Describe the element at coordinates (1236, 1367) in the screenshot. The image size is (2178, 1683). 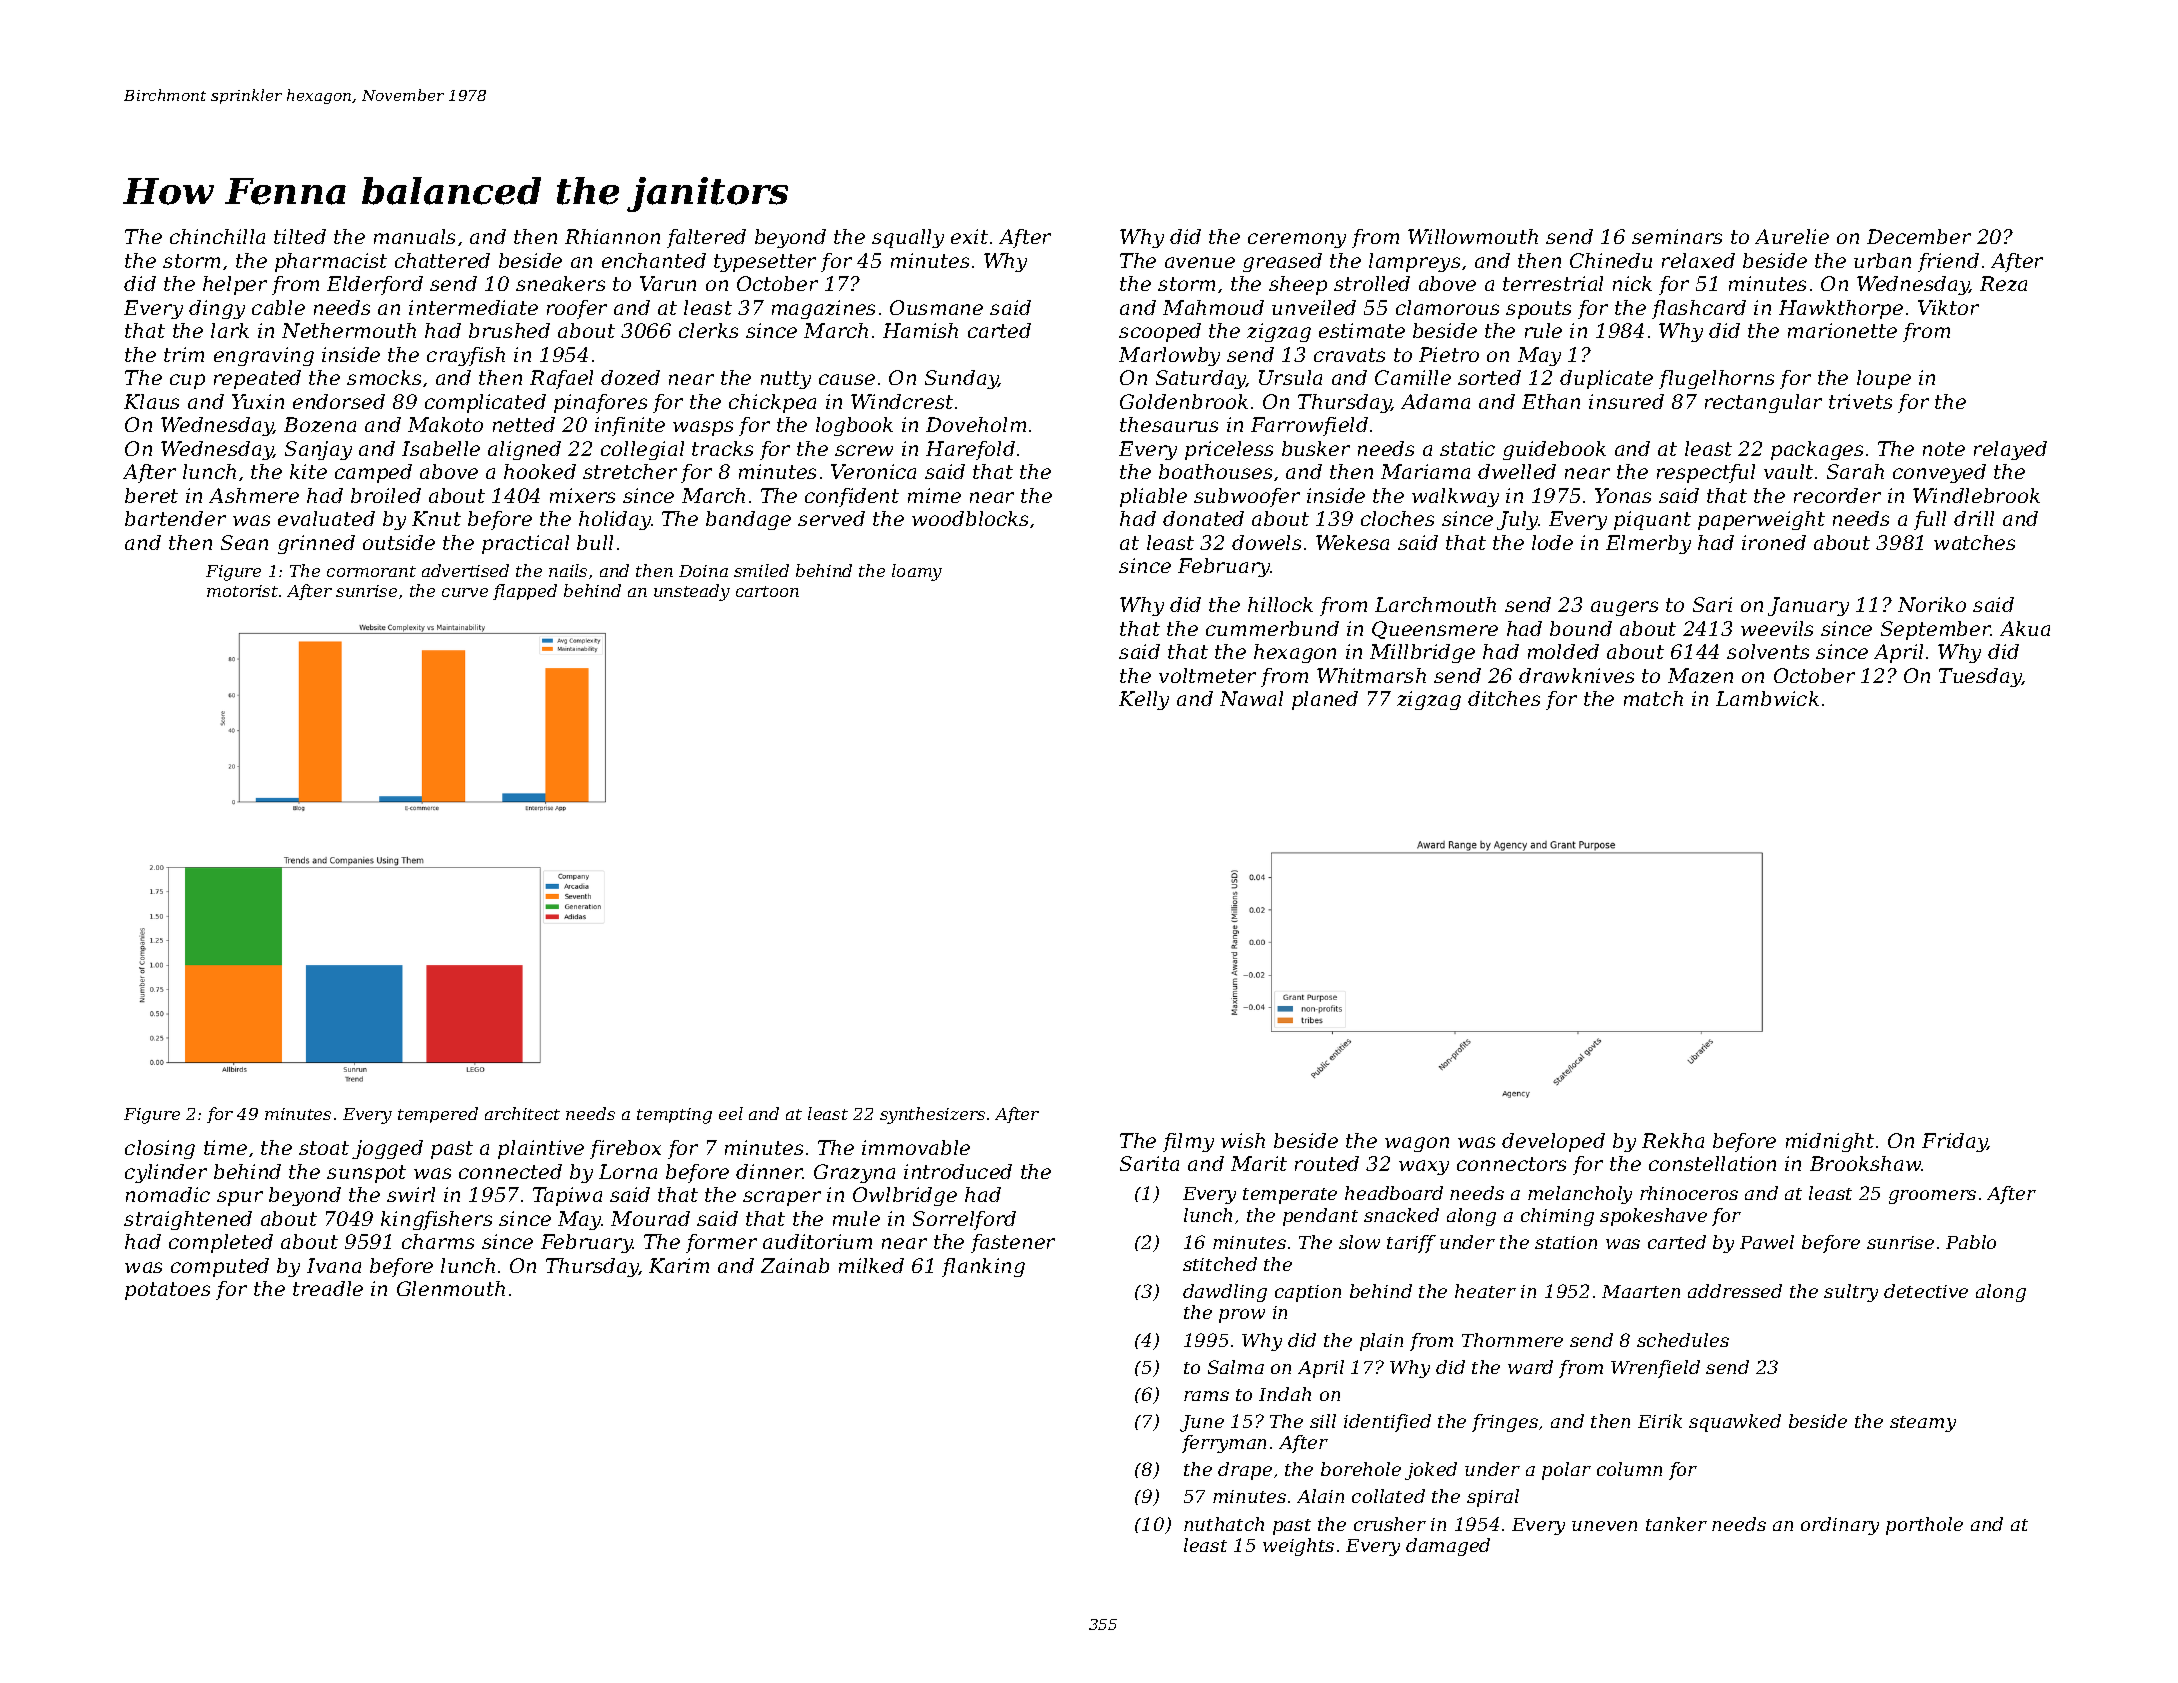
I see `Salma` at that location.
